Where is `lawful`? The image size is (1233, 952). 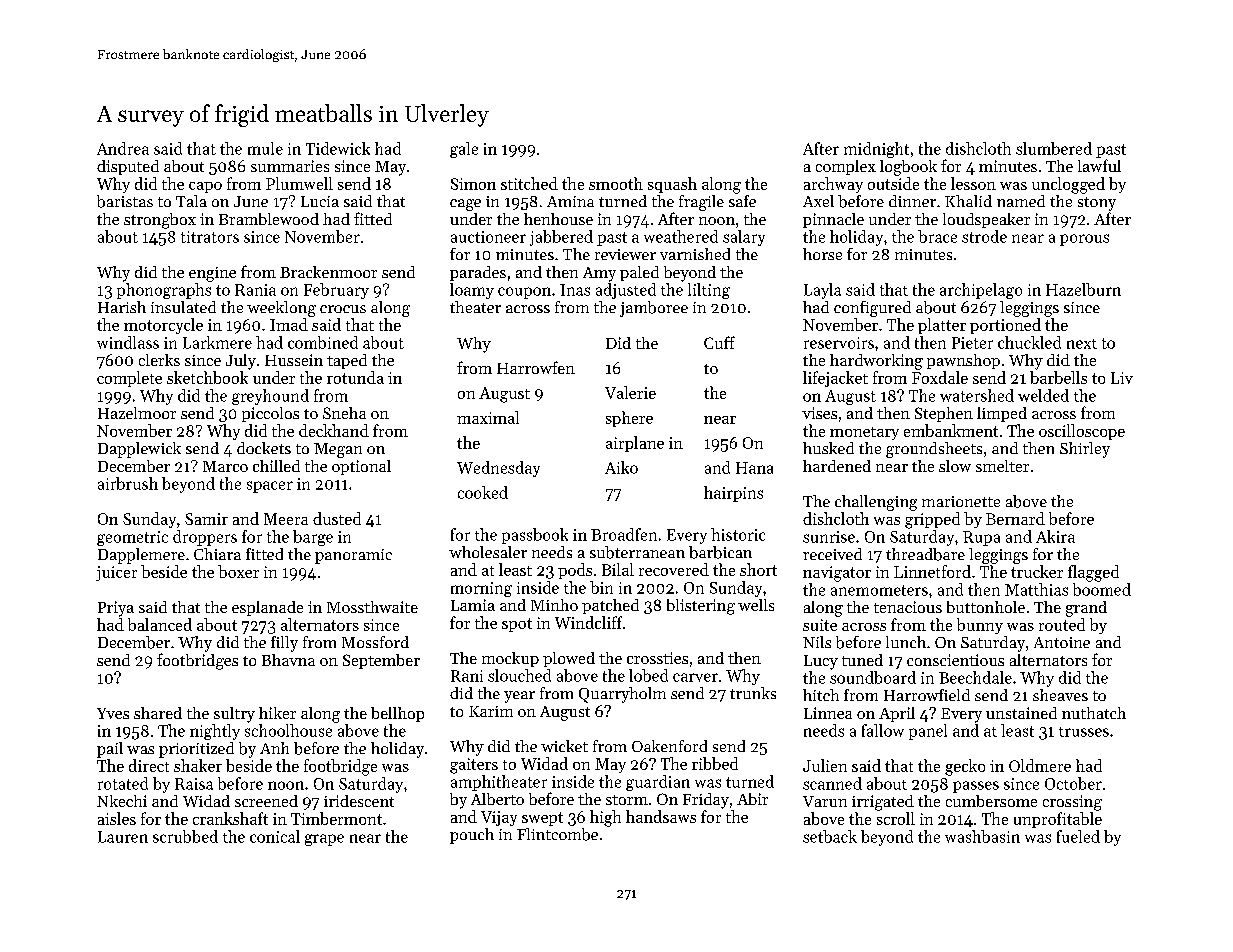
lawful is located at coordinates (1099, 165).
